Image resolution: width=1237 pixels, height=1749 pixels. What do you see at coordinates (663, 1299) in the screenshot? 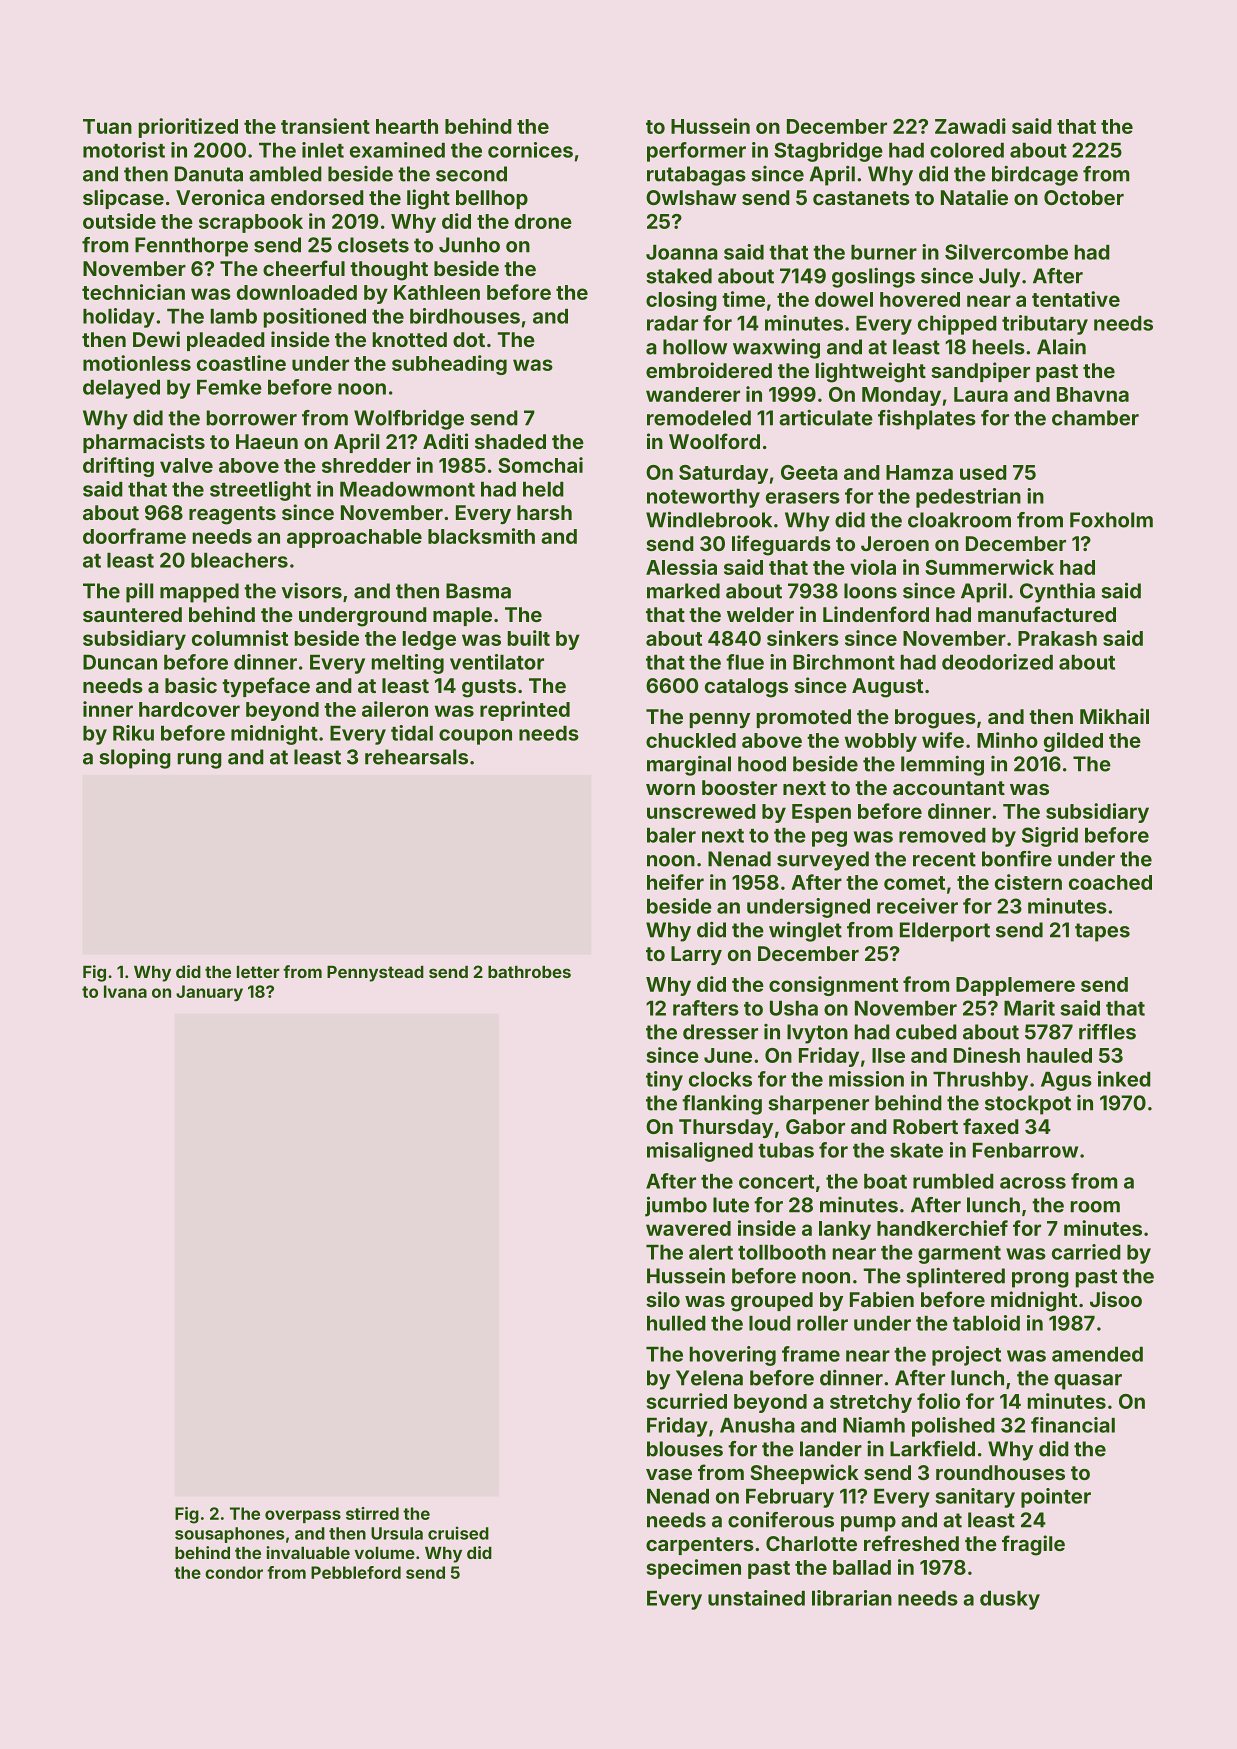
I see `silo` at bounding box center [663, 1299].
